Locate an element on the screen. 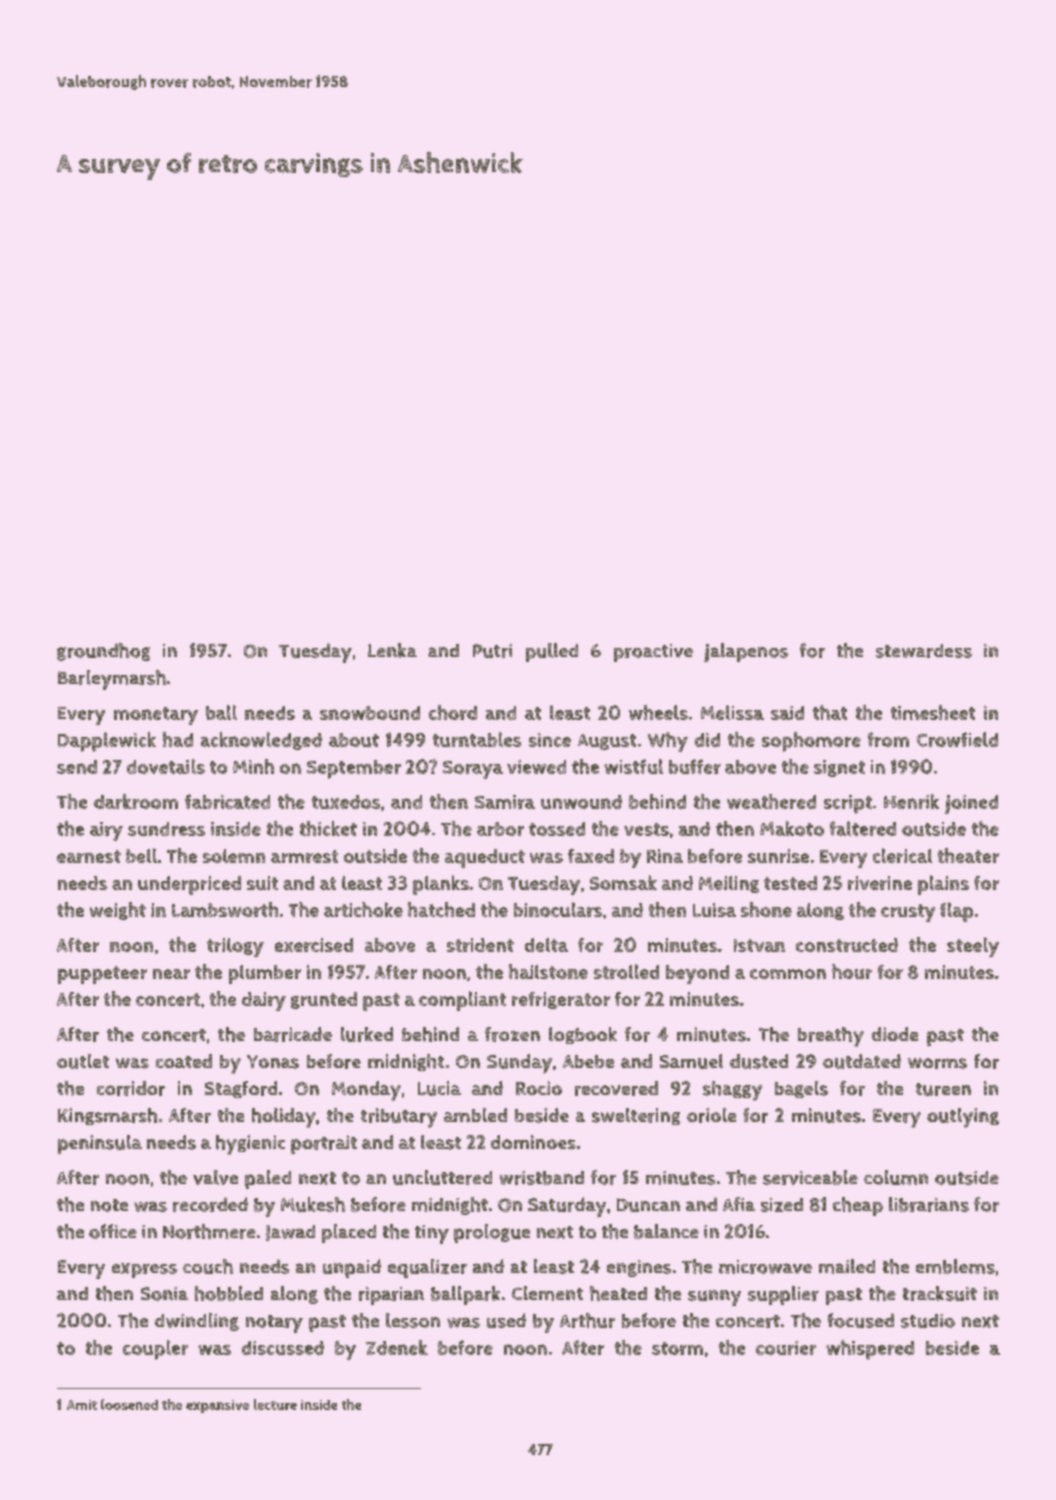 This screenshot has width=1056, height=1500. lecture is located at coordinates (275, 1404).
